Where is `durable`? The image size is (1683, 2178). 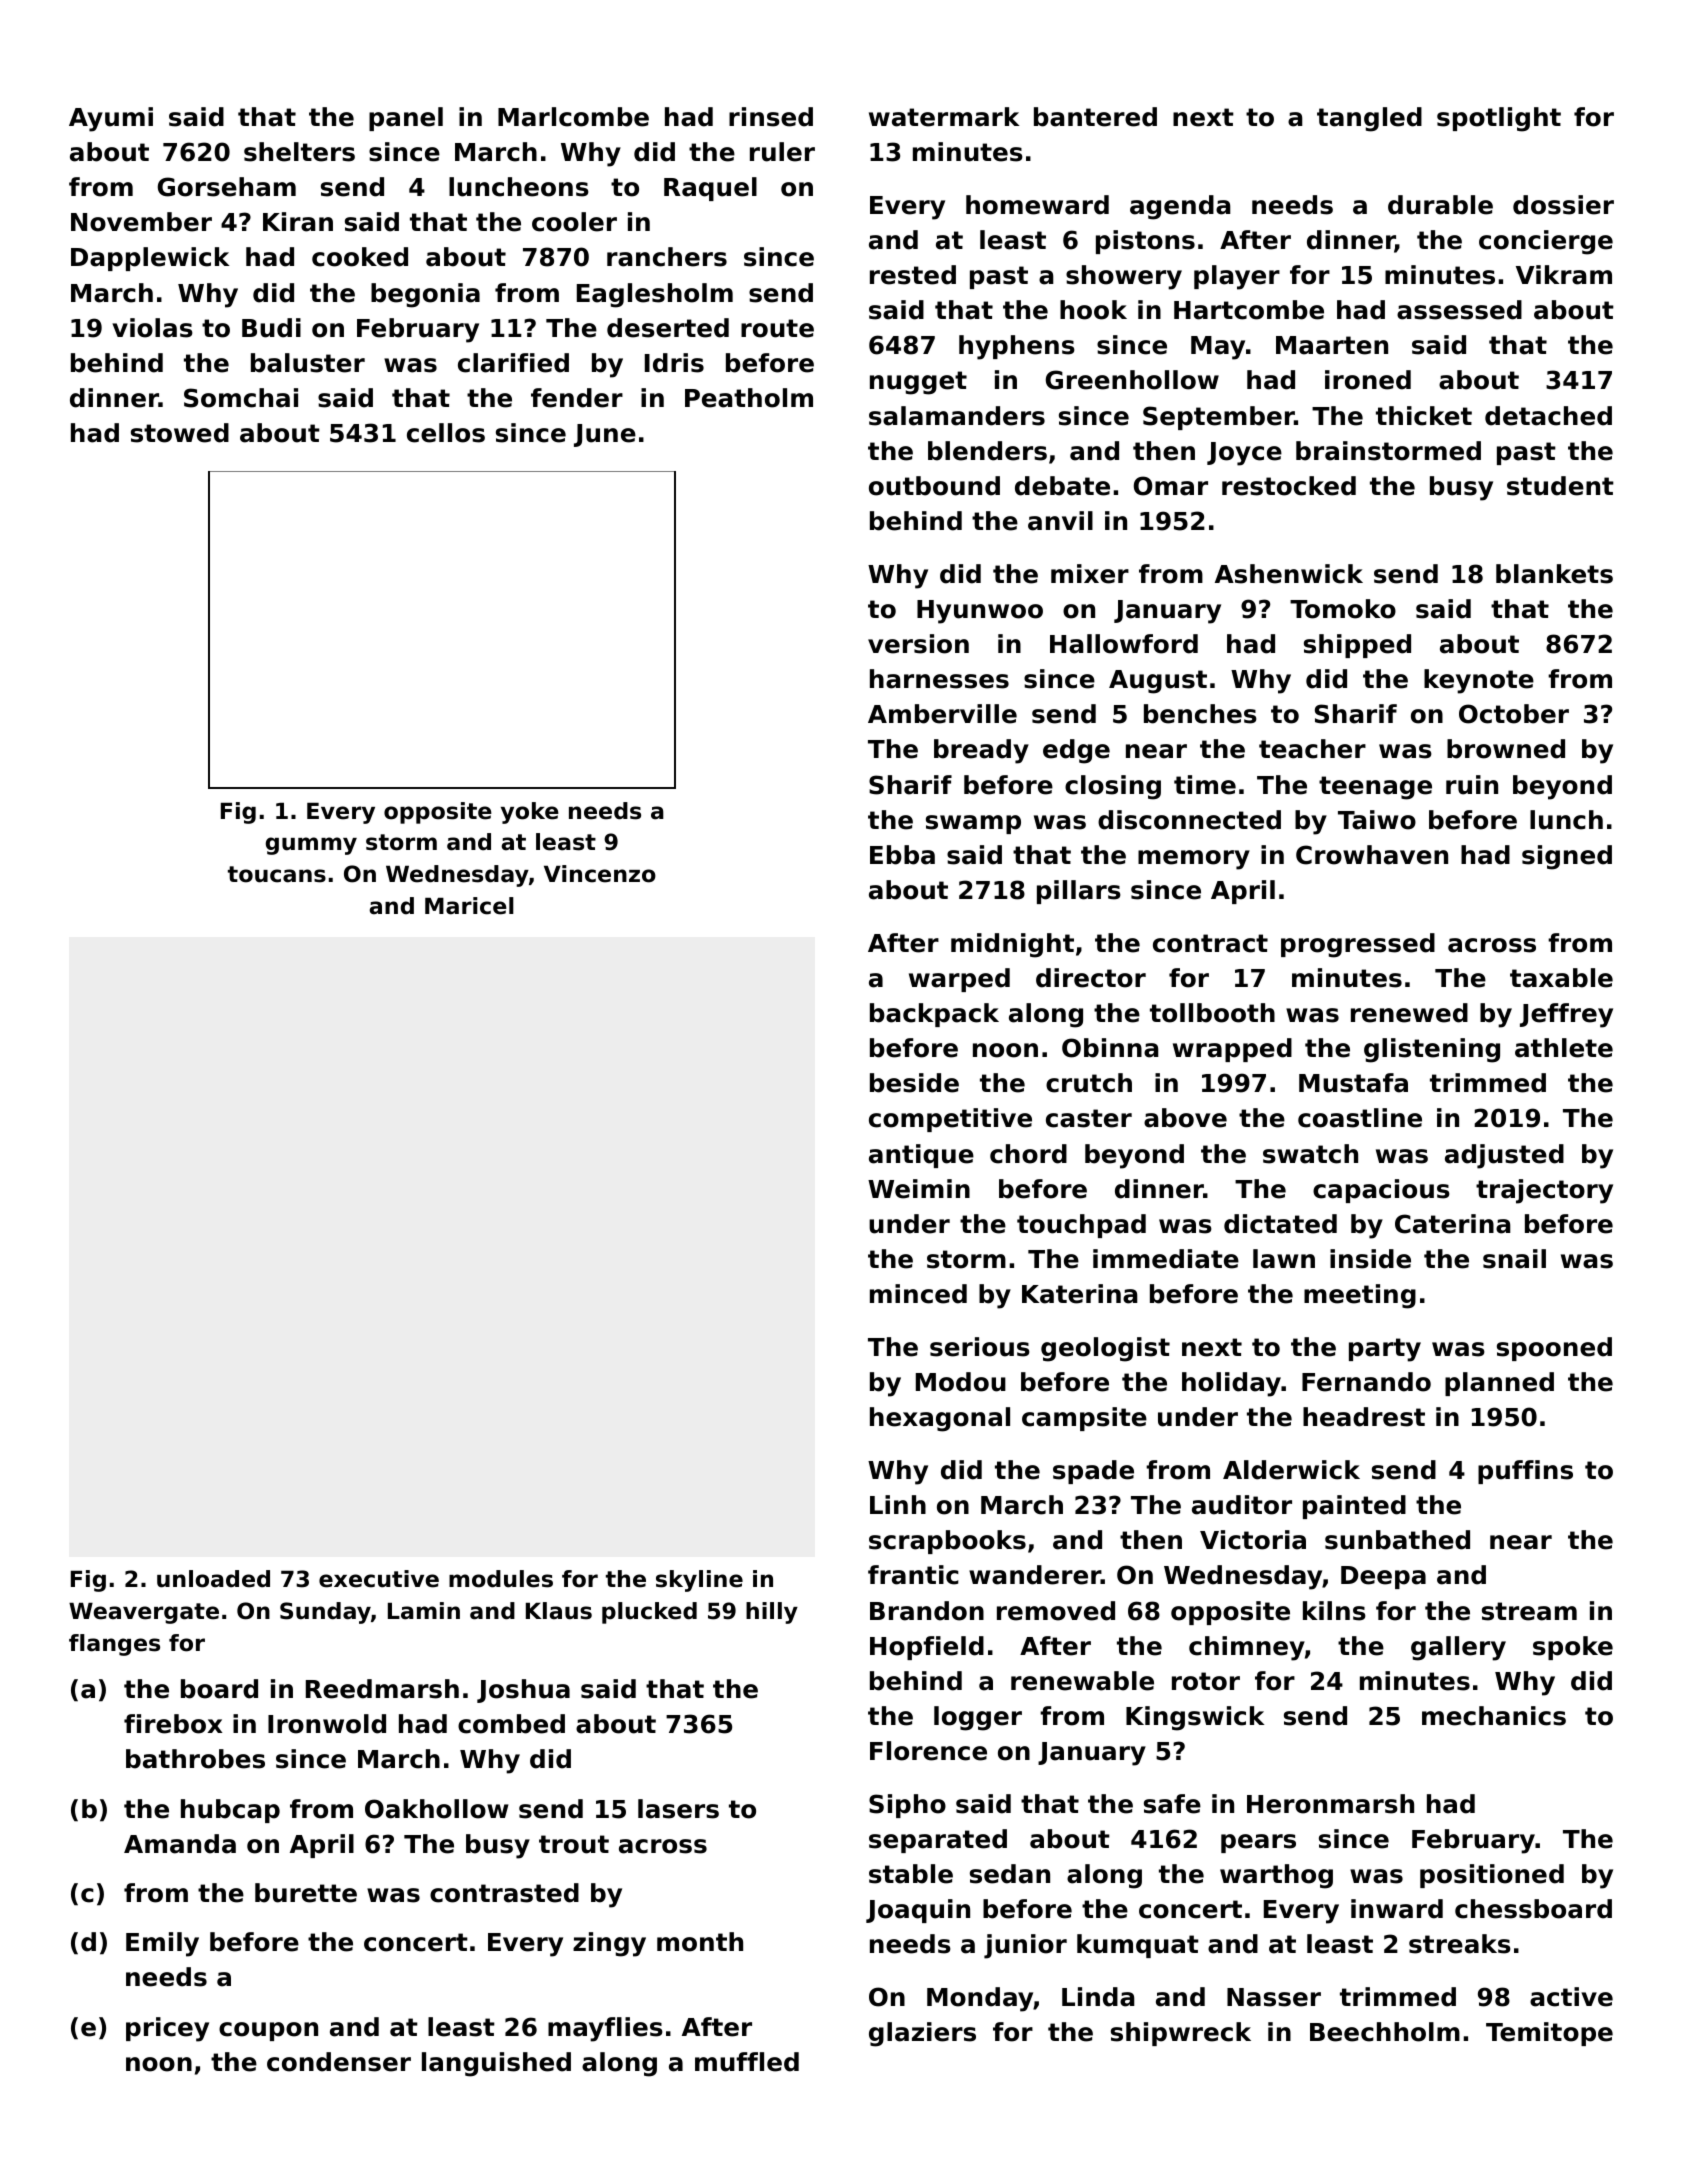 durable is located at coordinates (1440, 205).
